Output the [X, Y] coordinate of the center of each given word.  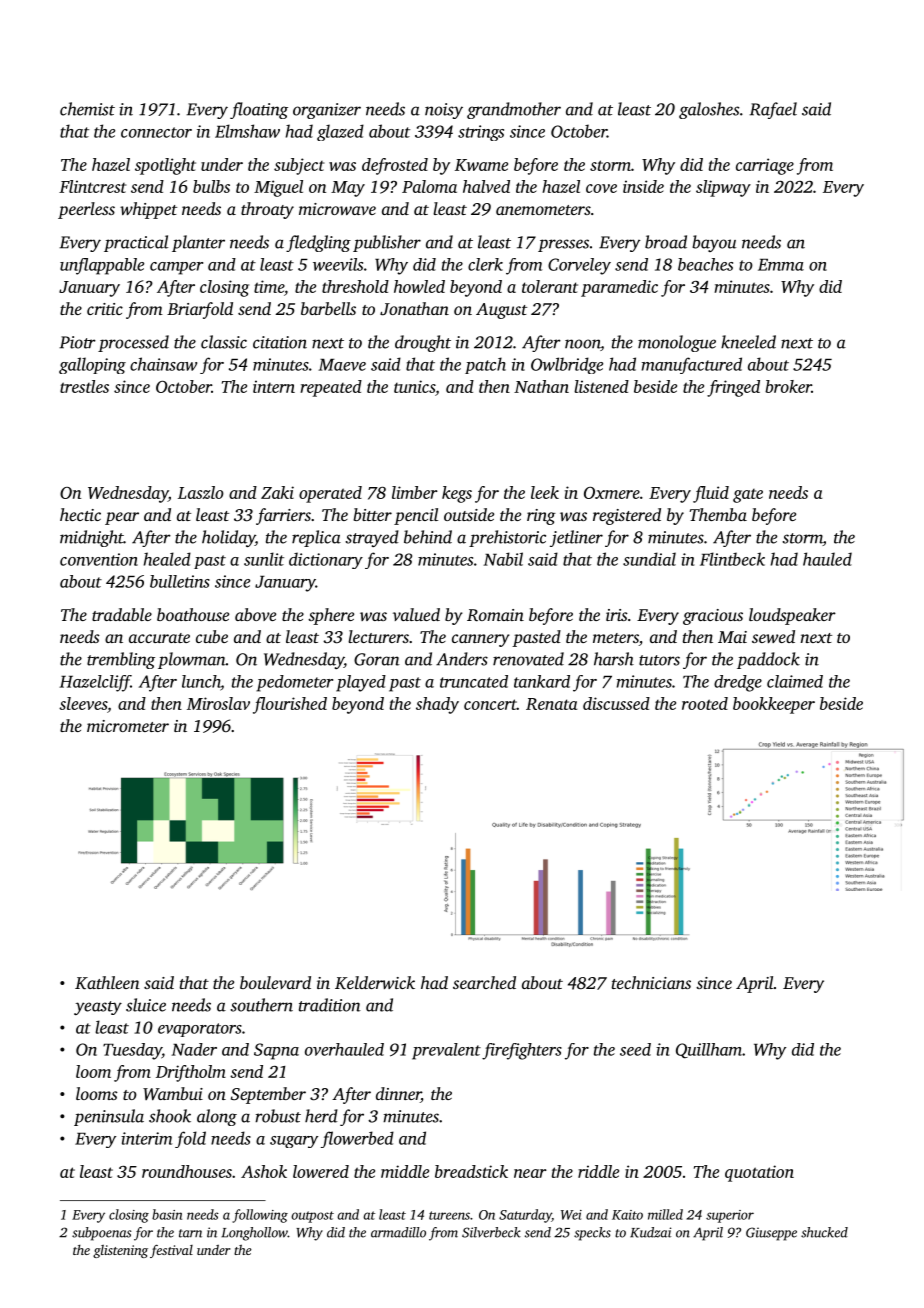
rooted [705, 703]
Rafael [773, 110]
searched [484, 982]
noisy [444, 111]
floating [259, 110]
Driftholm [191, 1073]
